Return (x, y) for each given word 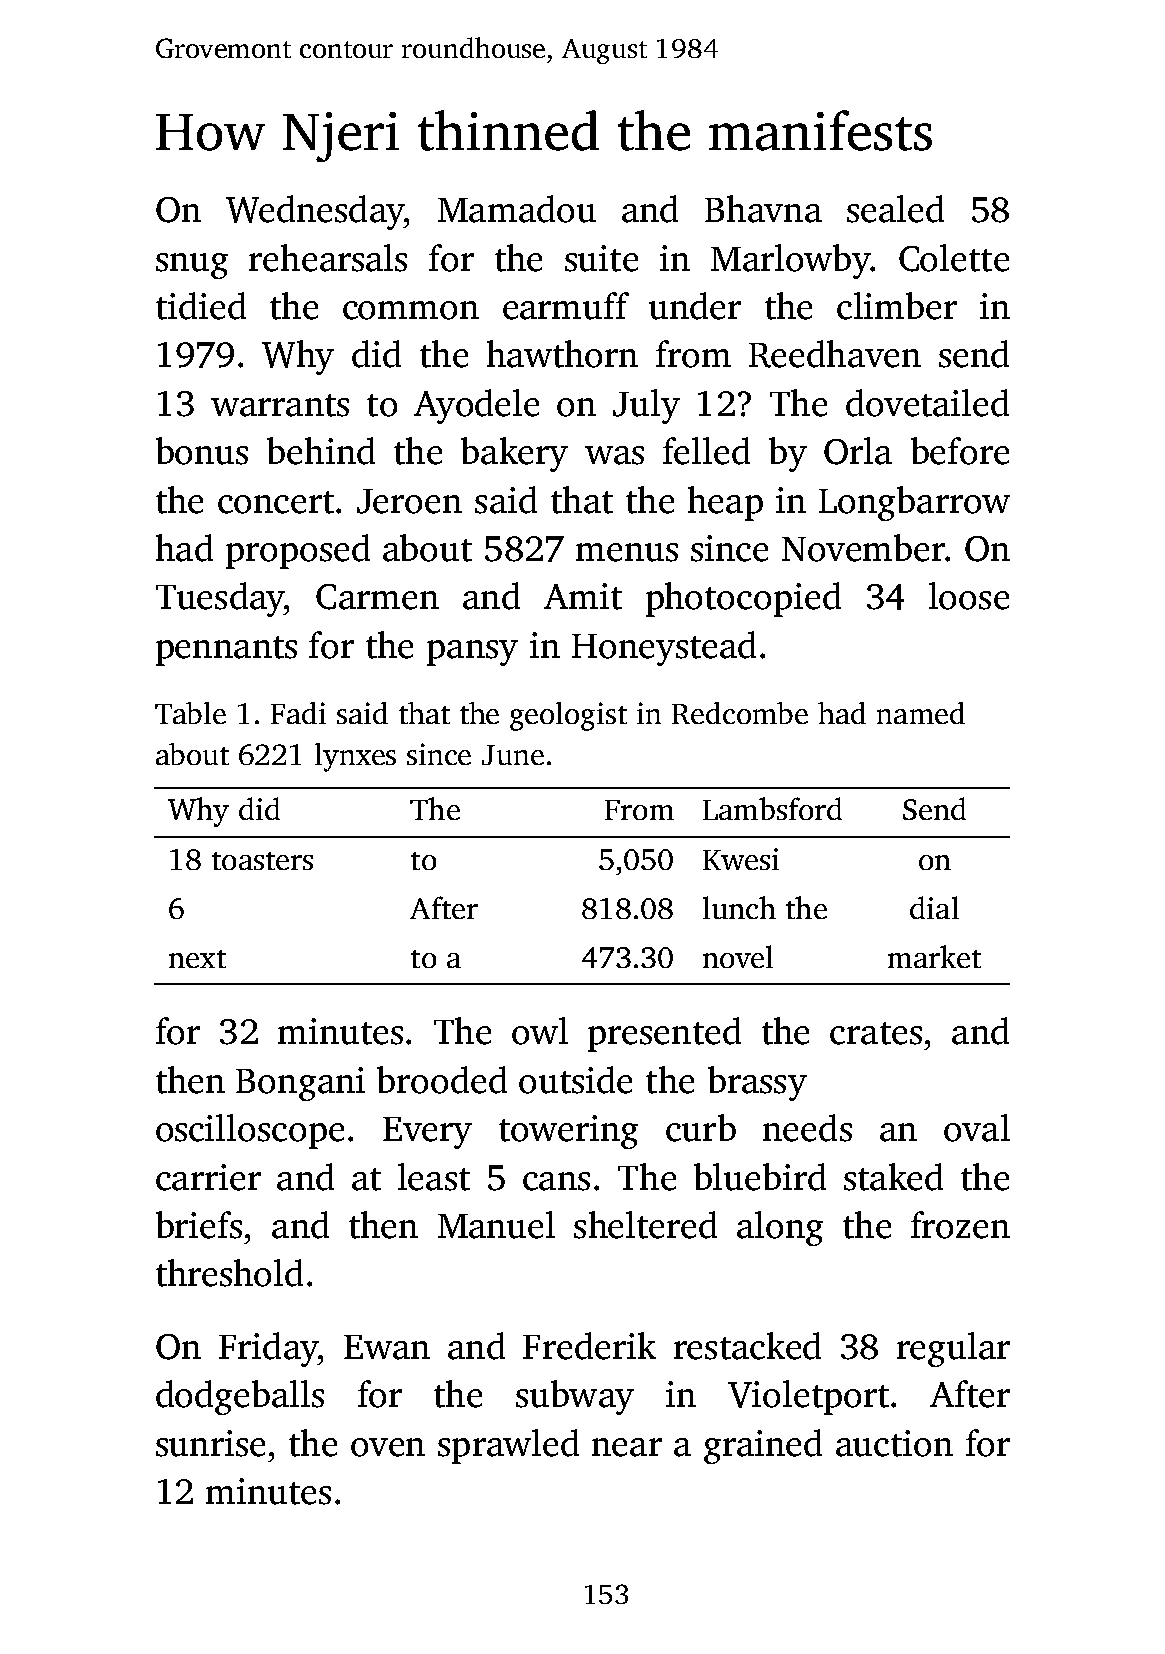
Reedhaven (835, 354)
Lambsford (772, 808)
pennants (226, 651)
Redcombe (740, 713)
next (197, 959)
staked (893, 1177)
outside (575, 1080)
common (411, 310)
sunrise (210, 1443)
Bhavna (763, 209)
